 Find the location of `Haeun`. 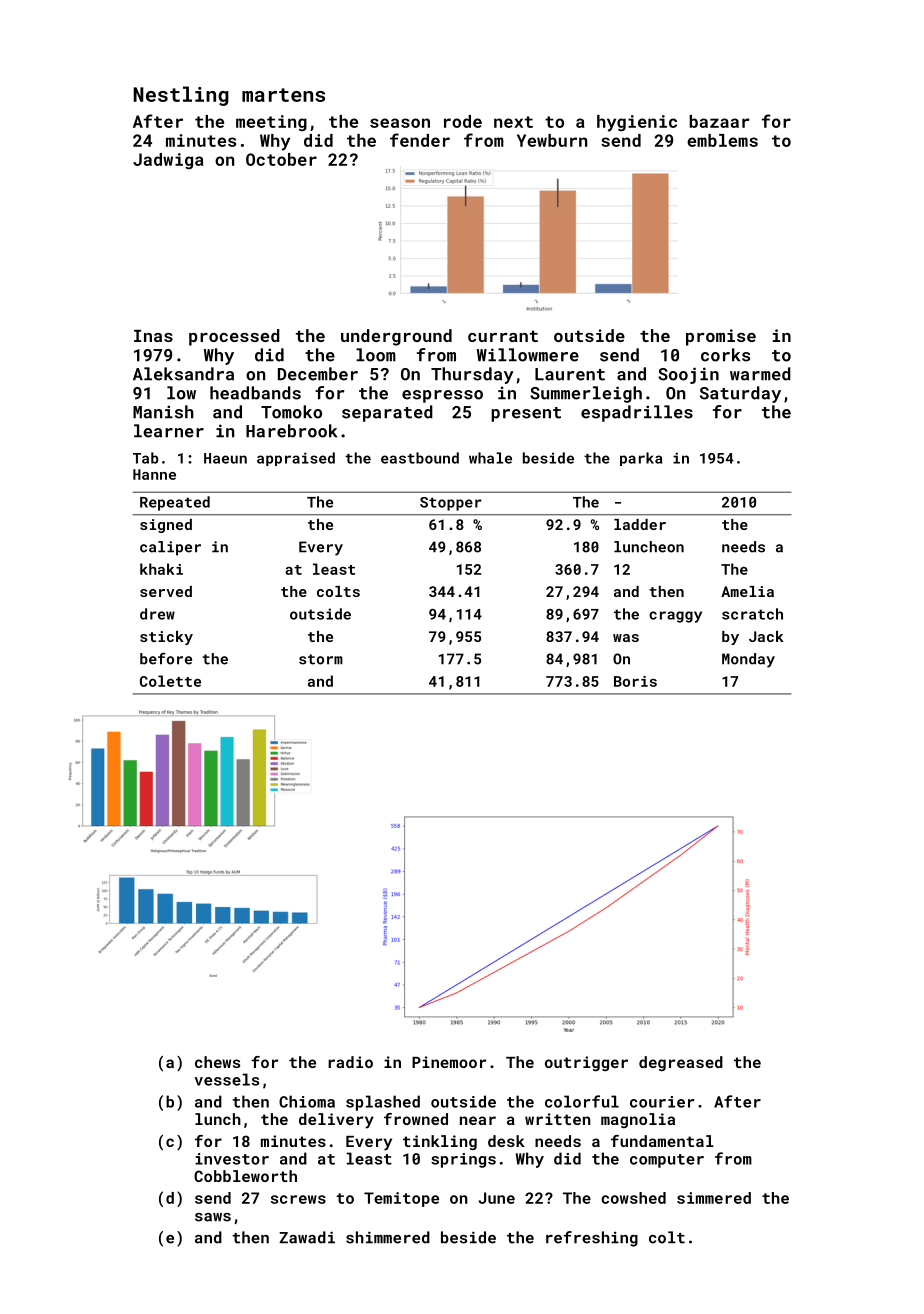

Haeun is located at coordinates (225, 458).
